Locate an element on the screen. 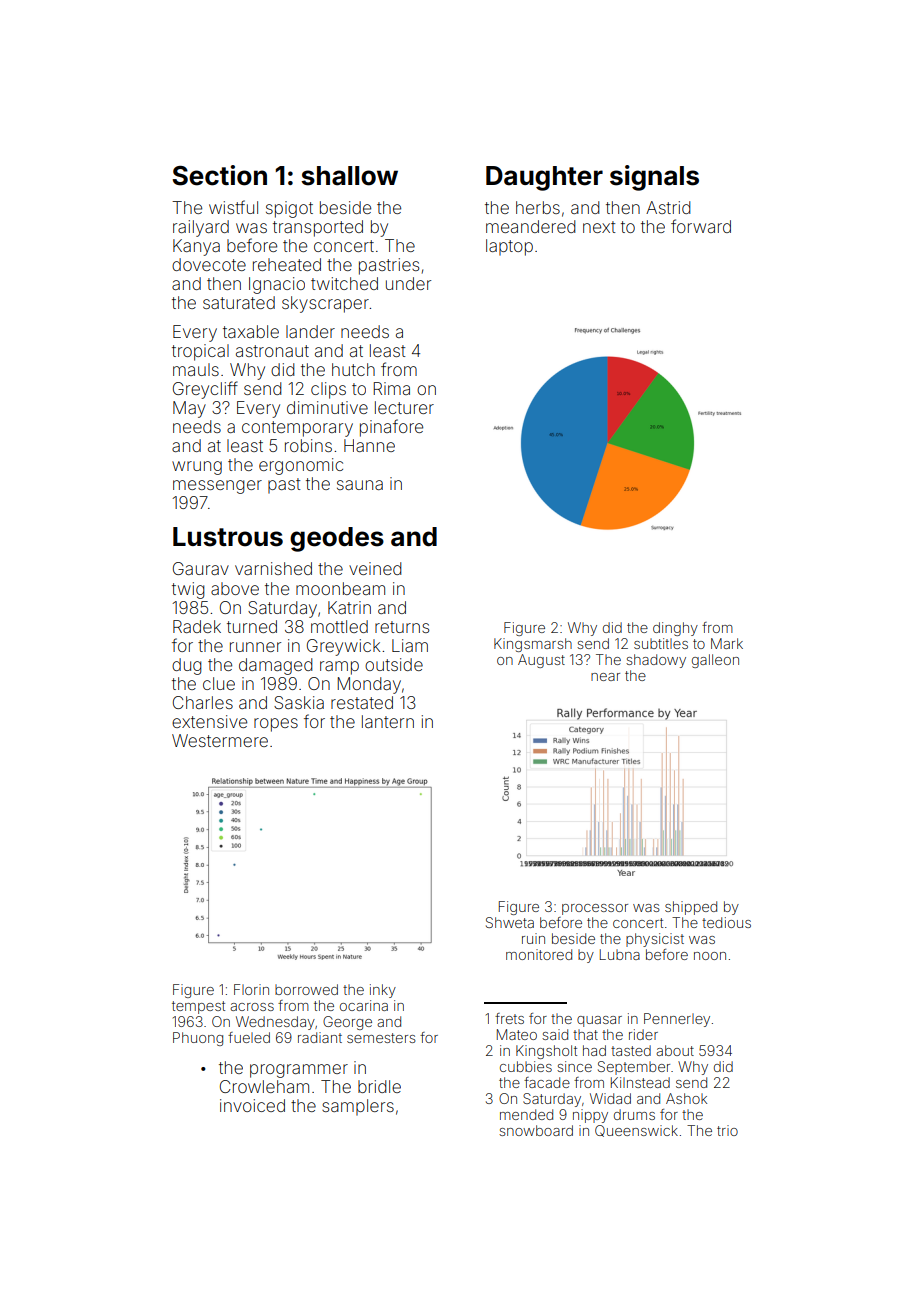 Image resolution: width=924 pixels, height=1311 pixels. Rima is located at coordinates (392, 388).
